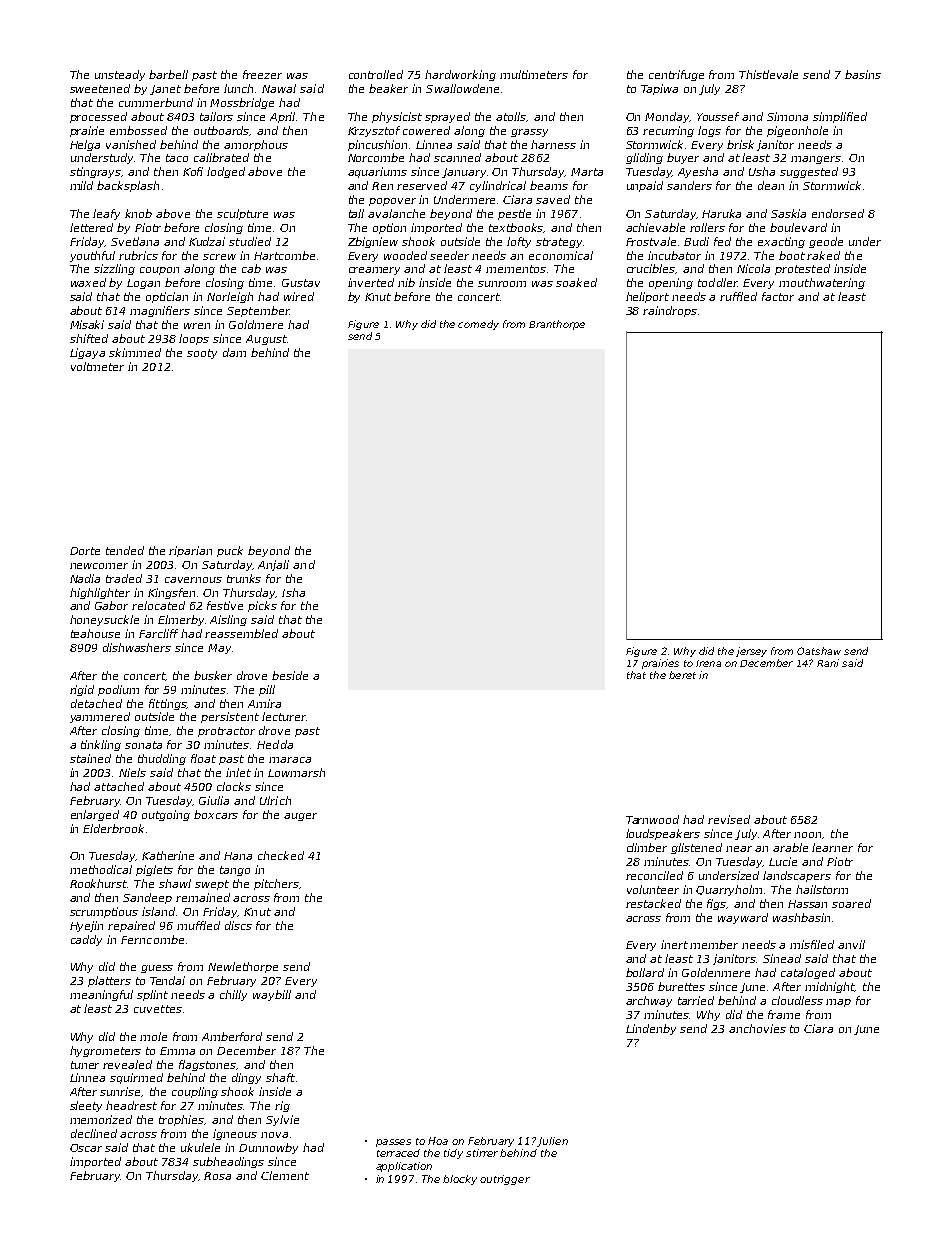 Image resolution: width=952 pixels, height=1233 pixels. What do you see at coordinates (290, 675) in the image?
I see `beside` at bounding box center [290, 675].
